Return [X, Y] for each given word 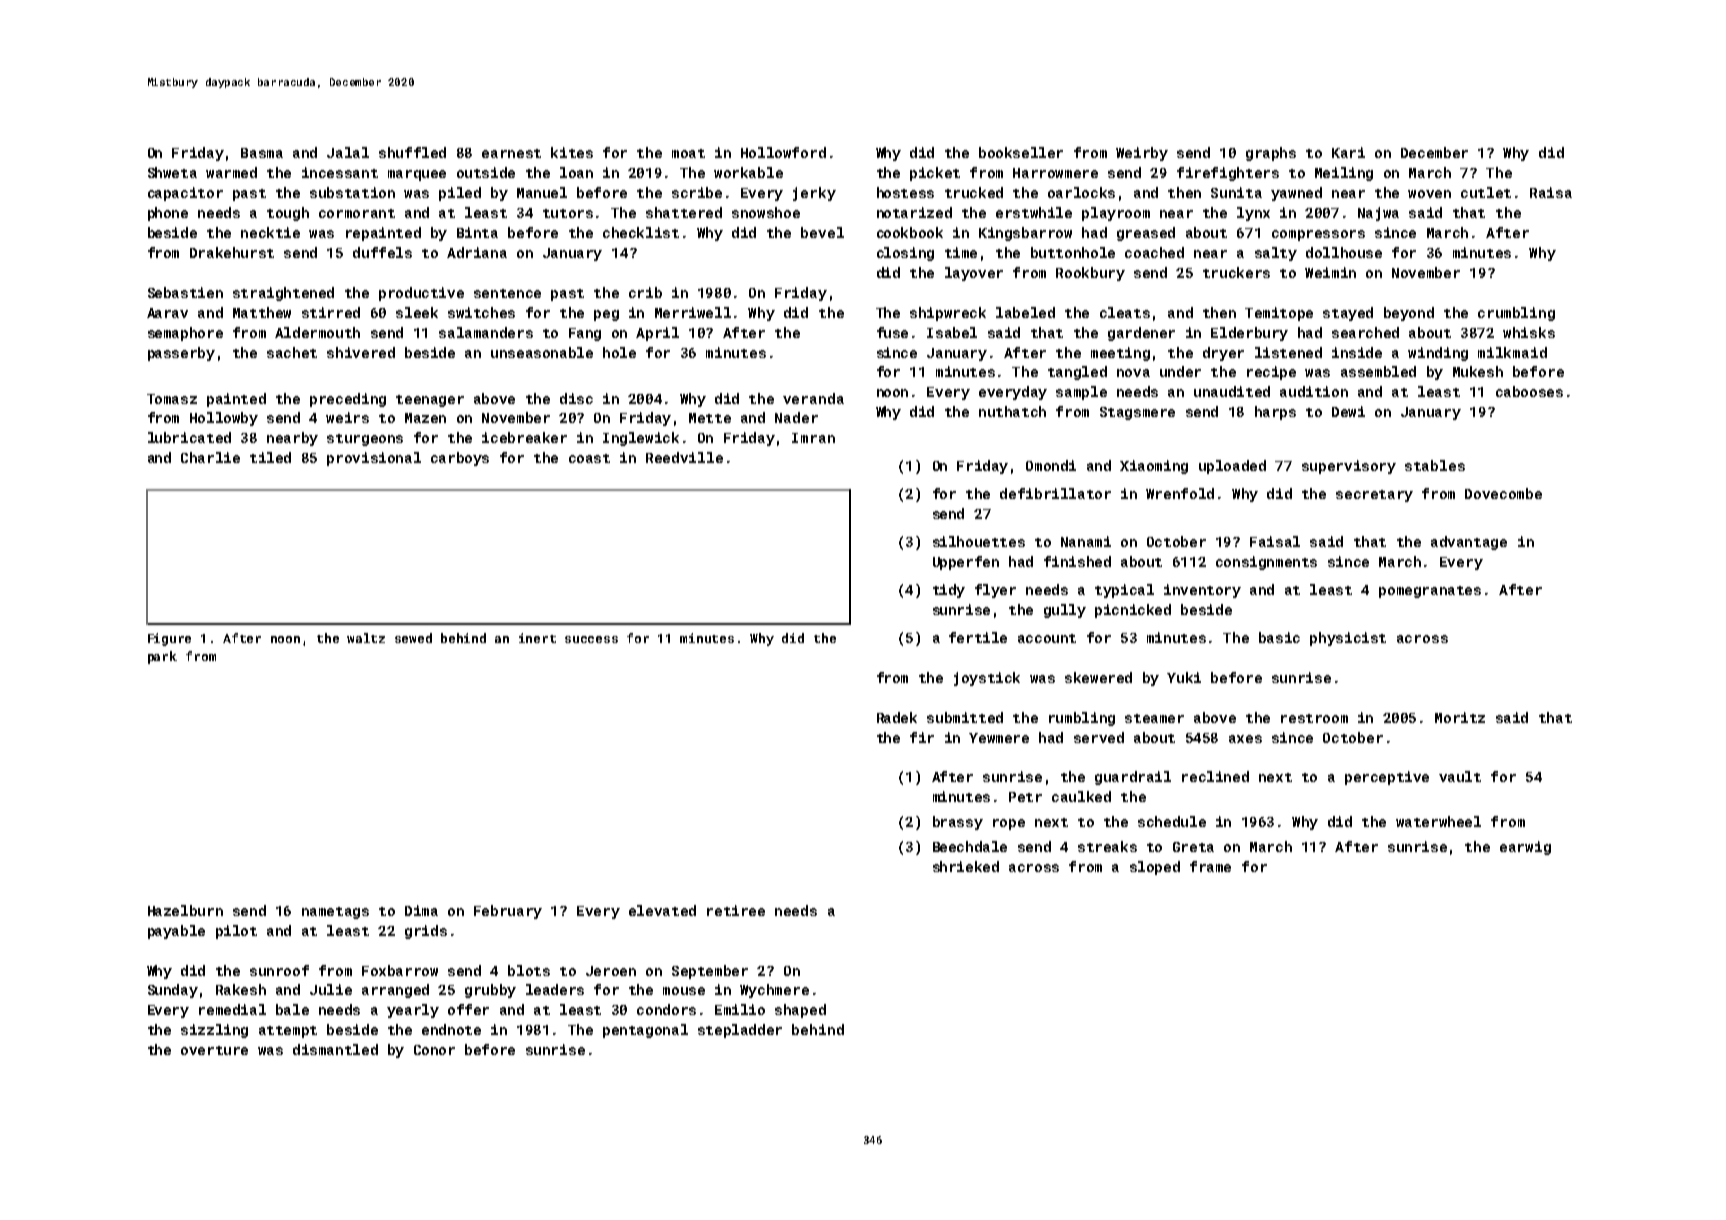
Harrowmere [1055, 173]
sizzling [214, 1031]
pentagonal [645, 1031]
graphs [1271, 154]
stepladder [740, 1031]
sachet [292, 352]
